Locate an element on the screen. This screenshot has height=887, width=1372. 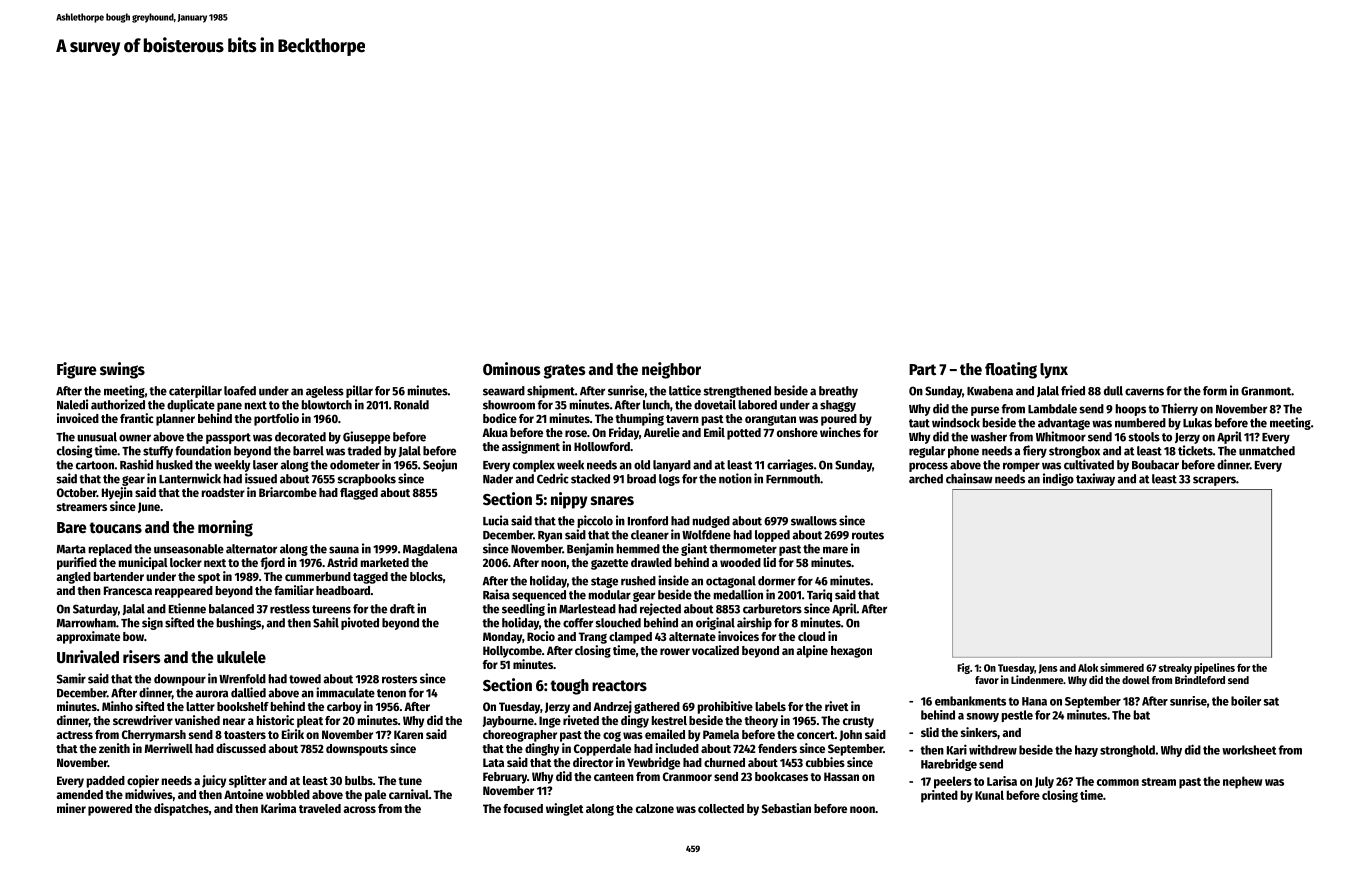
shipment is located at coordinates (551, 391).
